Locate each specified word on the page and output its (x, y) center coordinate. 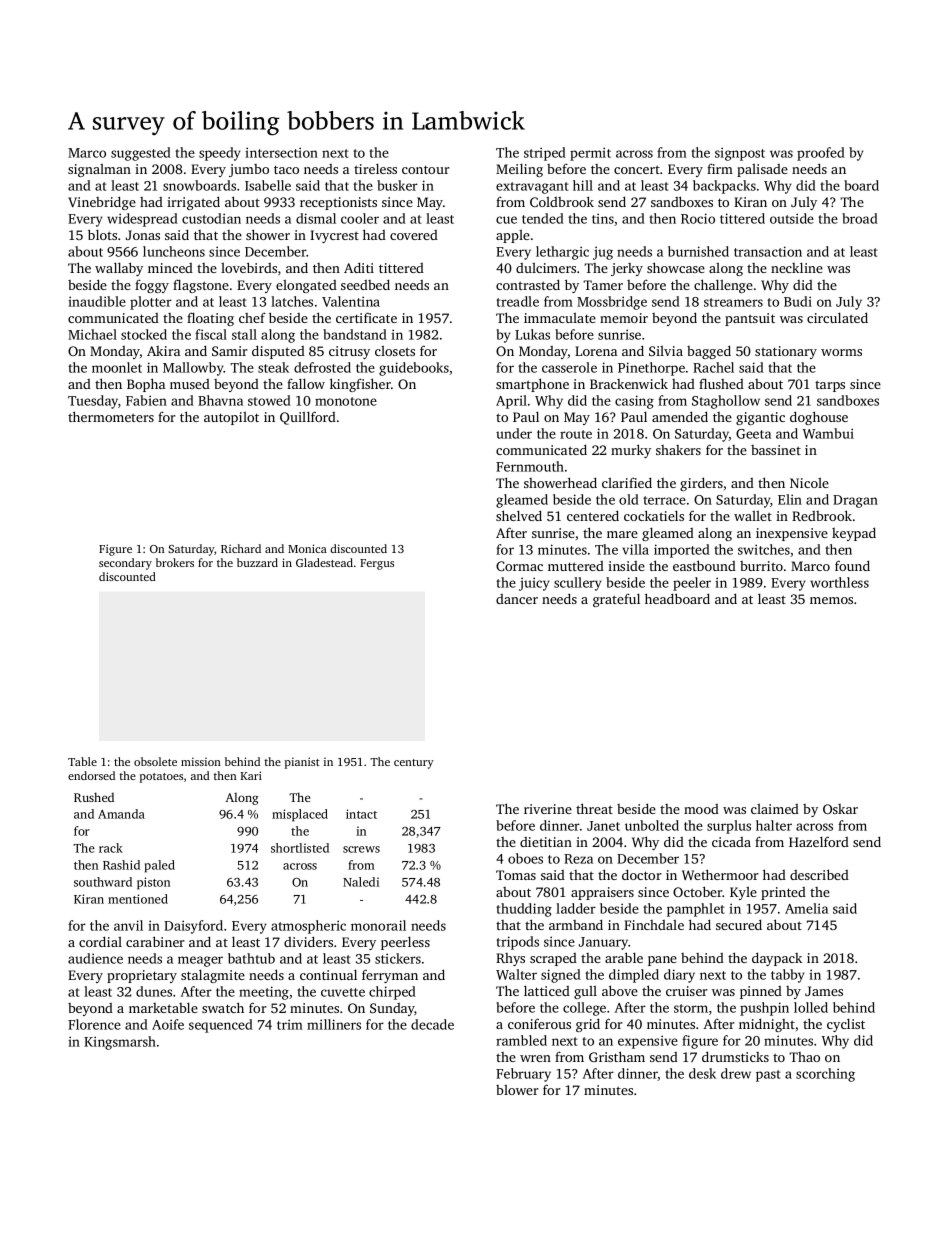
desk (702, 1073)
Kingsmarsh (120, 1043)
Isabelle (268, 185)
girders (701, 484)
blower (517, 1090)
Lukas (532, 334)
